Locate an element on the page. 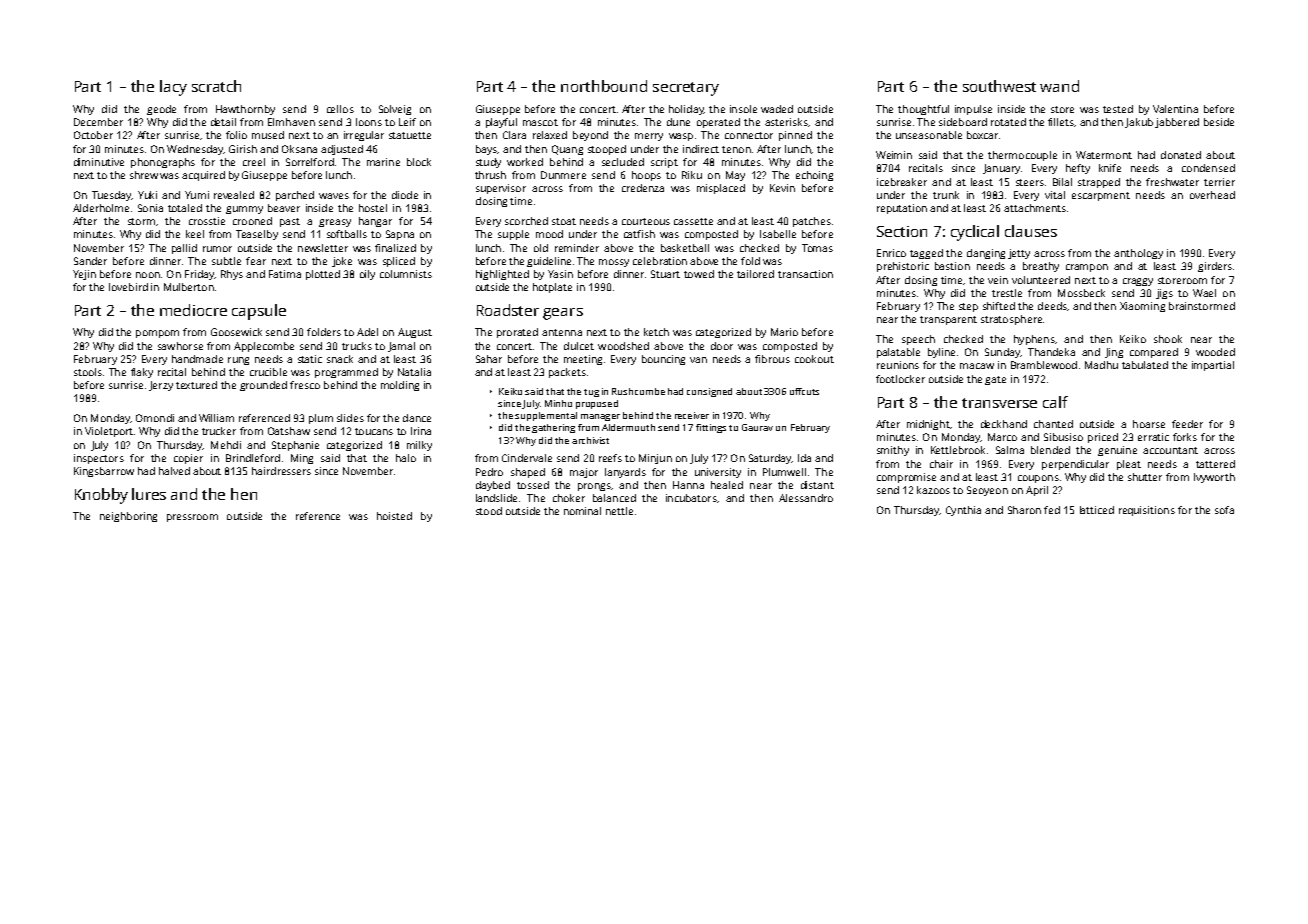 The height and width of the image is (924, 1308). Sahar is located at coordinates (489, 359).
